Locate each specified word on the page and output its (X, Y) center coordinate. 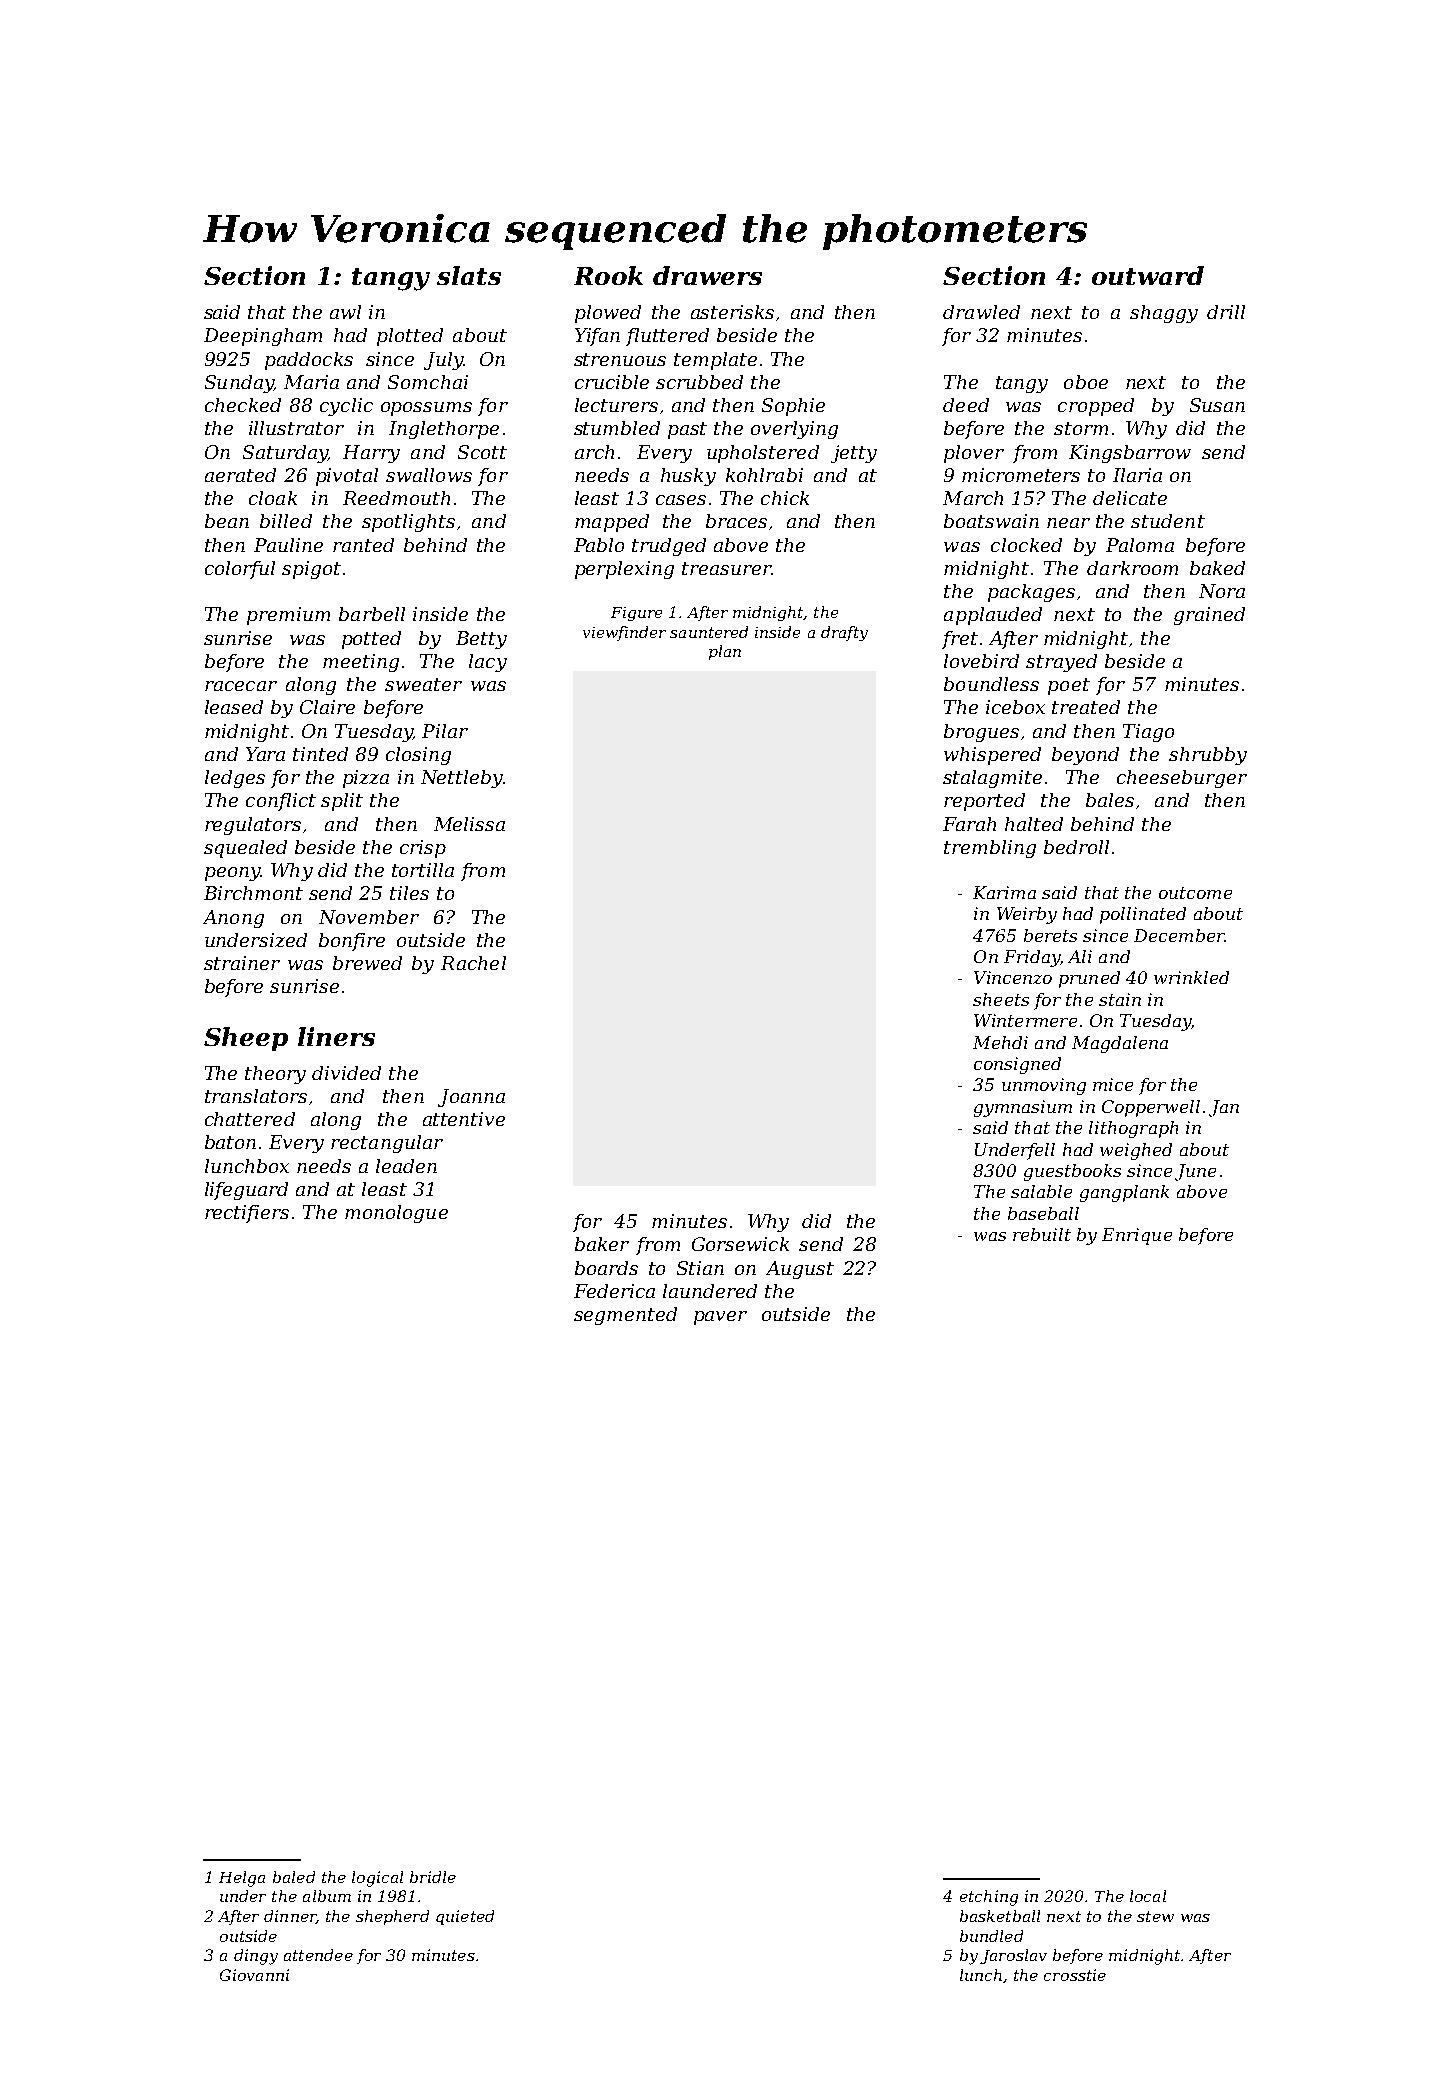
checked (243, 405)
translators (256, 1096)
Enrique (1137, 1236)
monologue (396, 1214)
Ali (1080, 956)
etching (989, 1898)
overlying (794, 430)
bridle (433, 1877)
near (1068, 523)
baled (294, 1877)
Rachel (473, 963)
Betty (481, 640)
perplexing (624, 570)
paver (720, 1318)
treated (1086, 707)
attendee (318, 1955)
